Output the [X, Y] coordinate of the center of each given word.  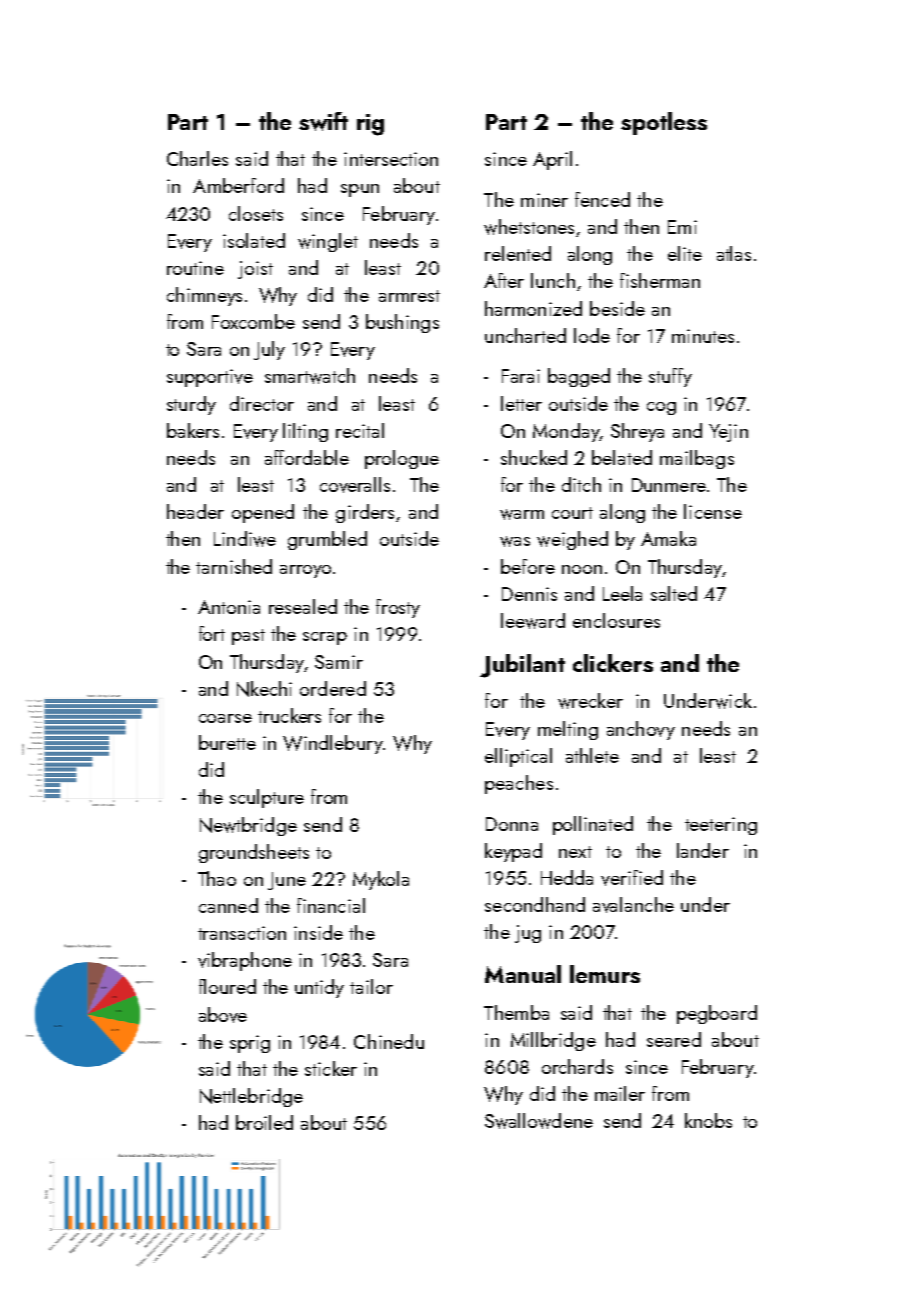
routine [195, 268]
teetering [721, 826]
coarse [225, 718]
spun [360, 190]
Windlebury [333, 744]
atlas [734, 253]
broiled [264, 1122]
